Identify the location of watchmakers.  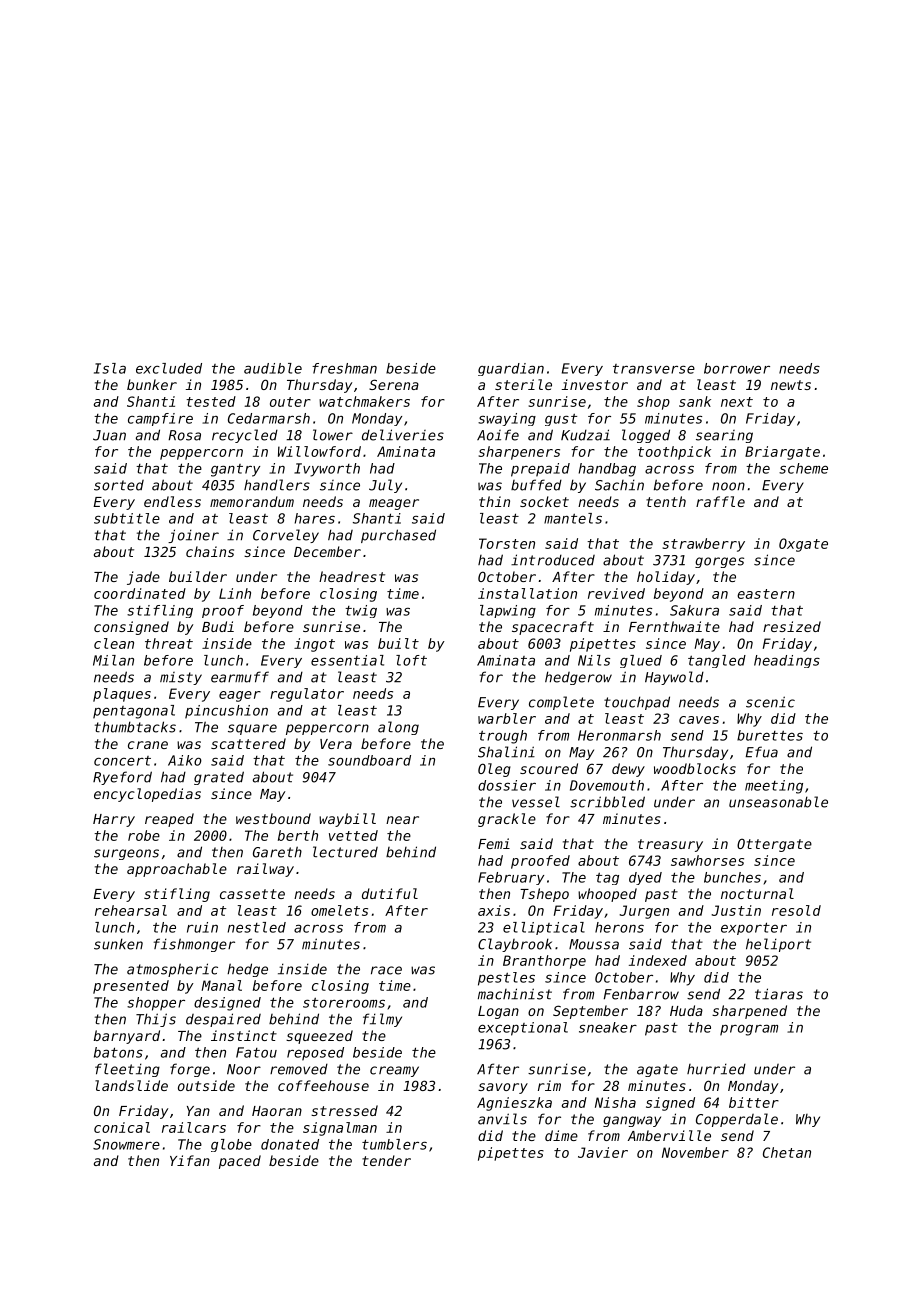
(364, 401).
